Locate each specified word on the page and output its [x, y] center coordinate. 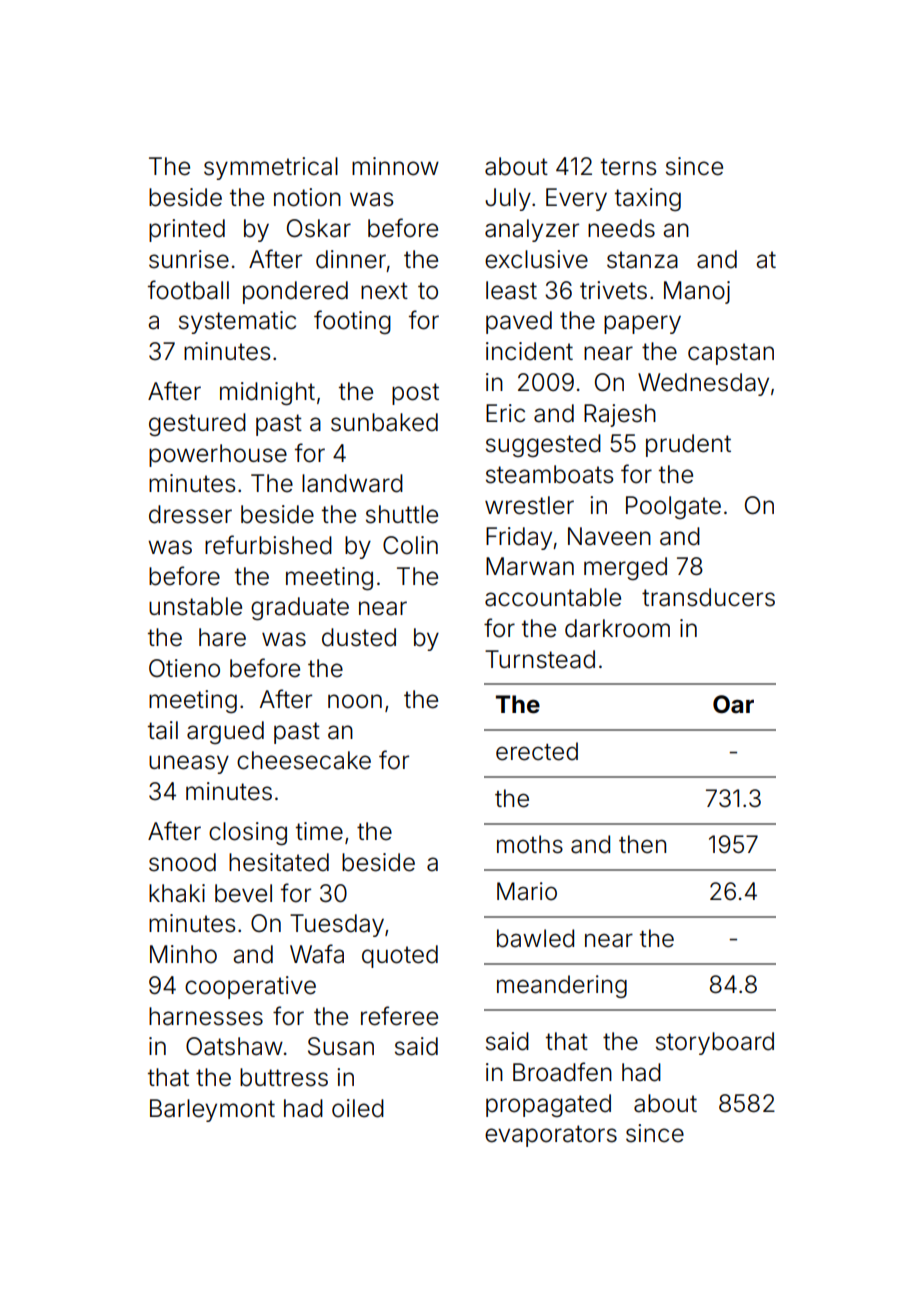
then [642, 844]
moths [530, 844]
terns [628, 167]
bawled [535, 938]
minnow [395, 166]
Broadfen [562, 1072]
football [188, 290]
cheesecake [304, 760]
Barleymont [212, 1110]
